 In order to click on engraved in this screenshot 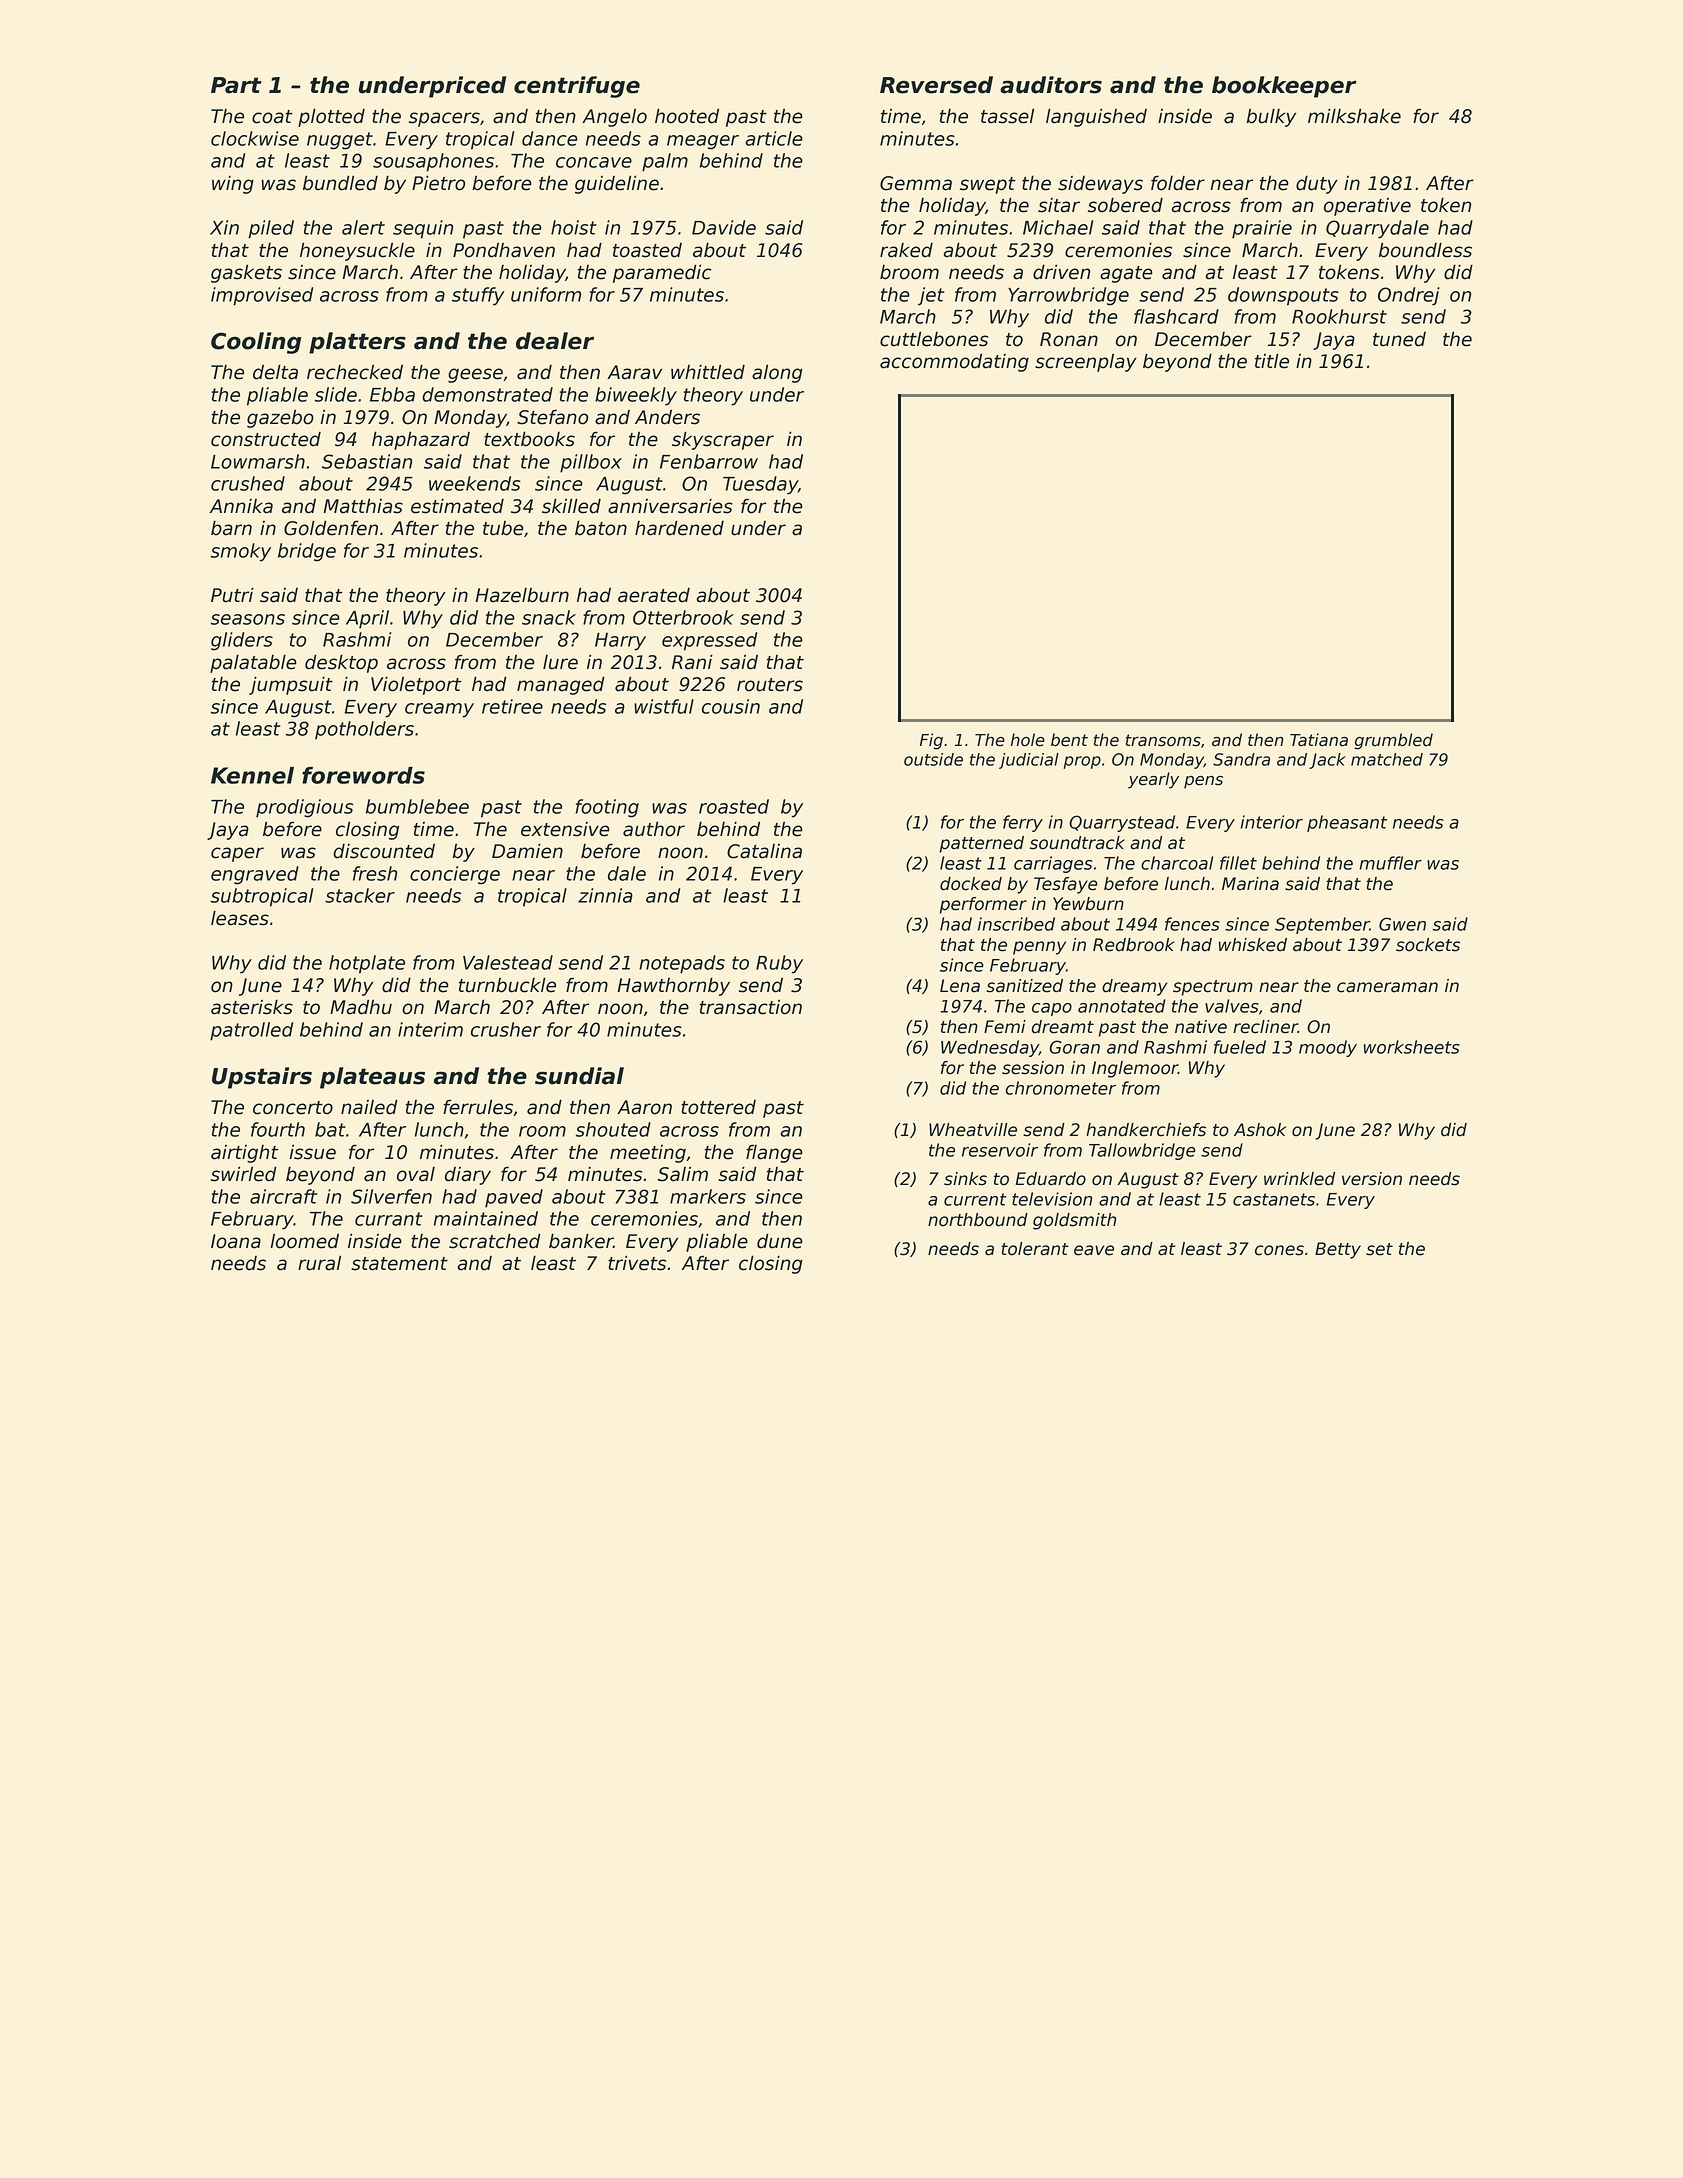, I will do `click(255, 875)`.
